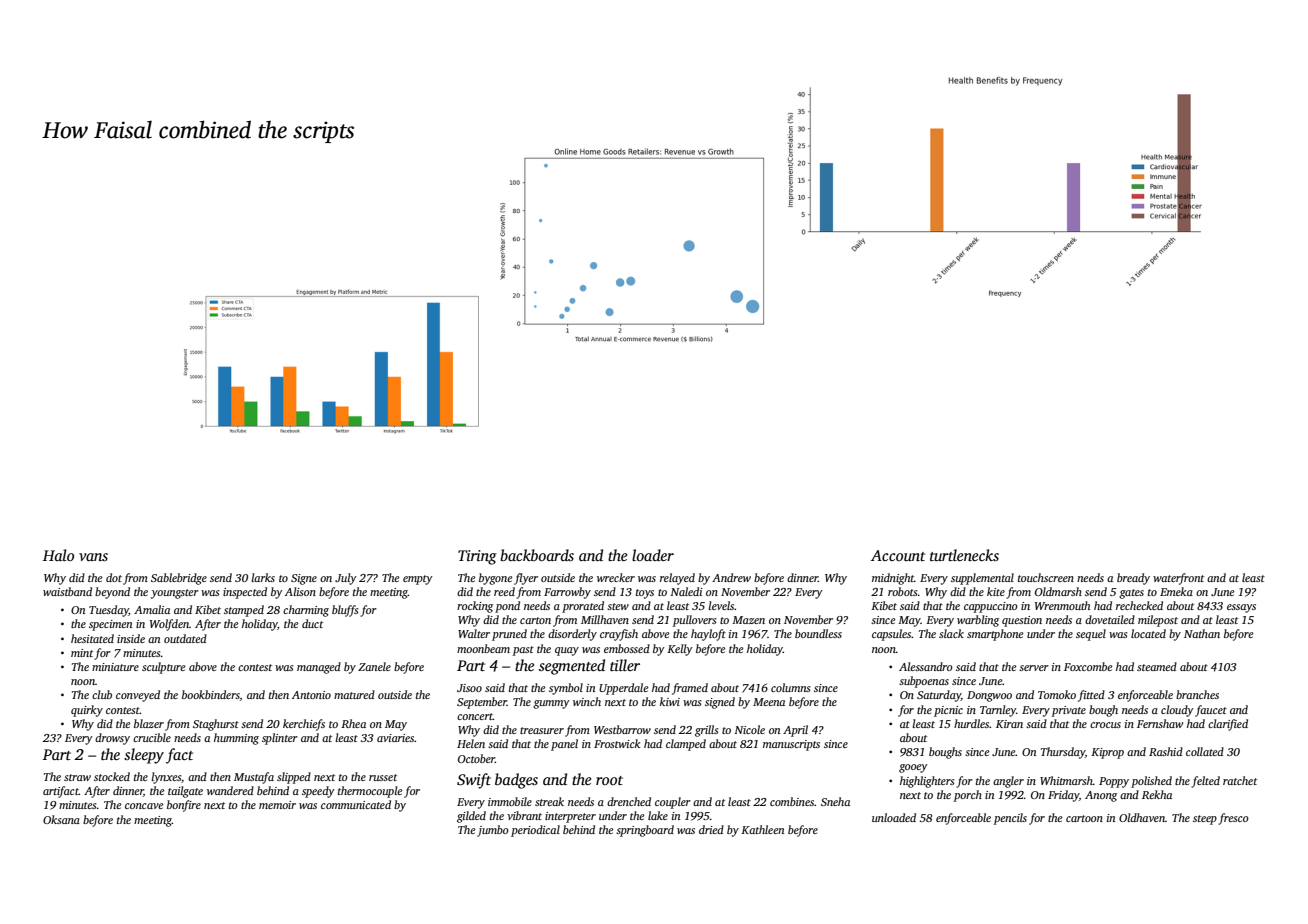 This image has height=924, width=1308. Describe the element at coordinates (383, 777) in the image. I see `russet` at that location.
